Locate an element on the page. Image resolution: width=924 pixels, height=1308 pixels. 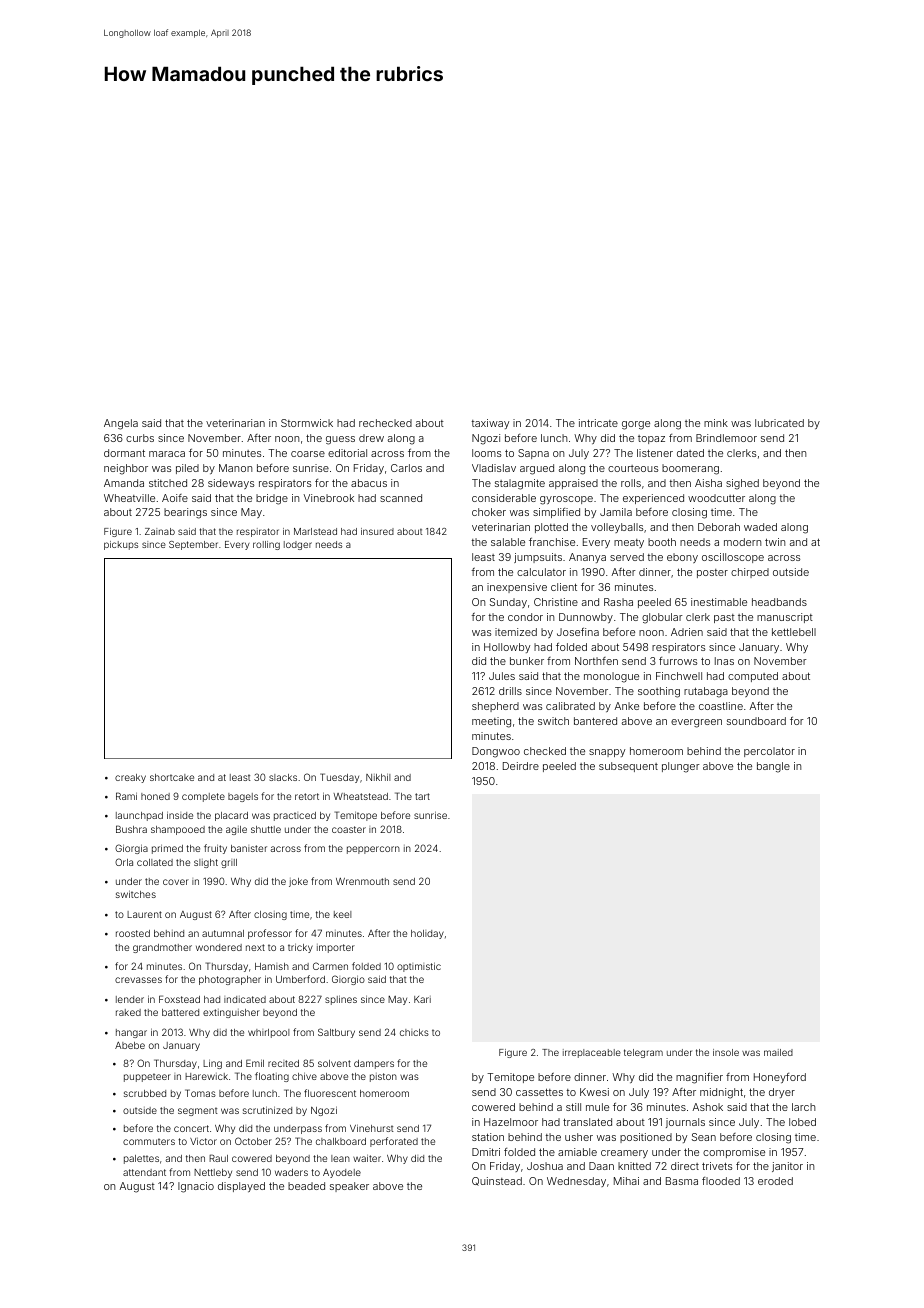
telegram is located at coordinates (643, 1053).
